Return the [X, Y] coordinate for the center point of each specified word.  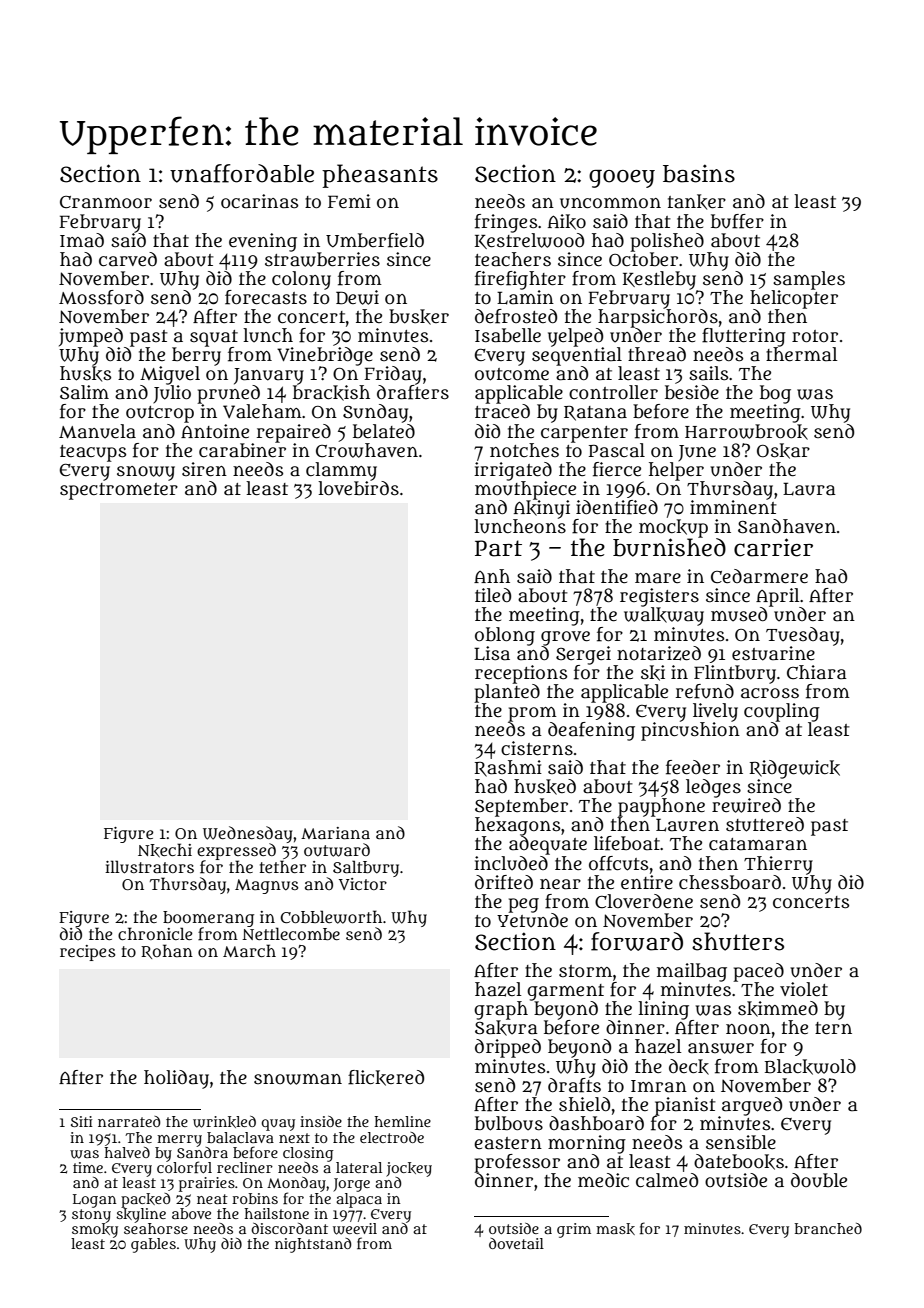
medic [603, 1180]
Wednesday [247, 834]
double [819, 1180]
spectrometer [119, 491]
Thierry [778, 865]
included [511, 863]
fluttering [744, 337]
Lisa [492, 653]
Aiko [567, 222]
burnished [669, 547]
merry [179, 1140]
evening [263, 242]
